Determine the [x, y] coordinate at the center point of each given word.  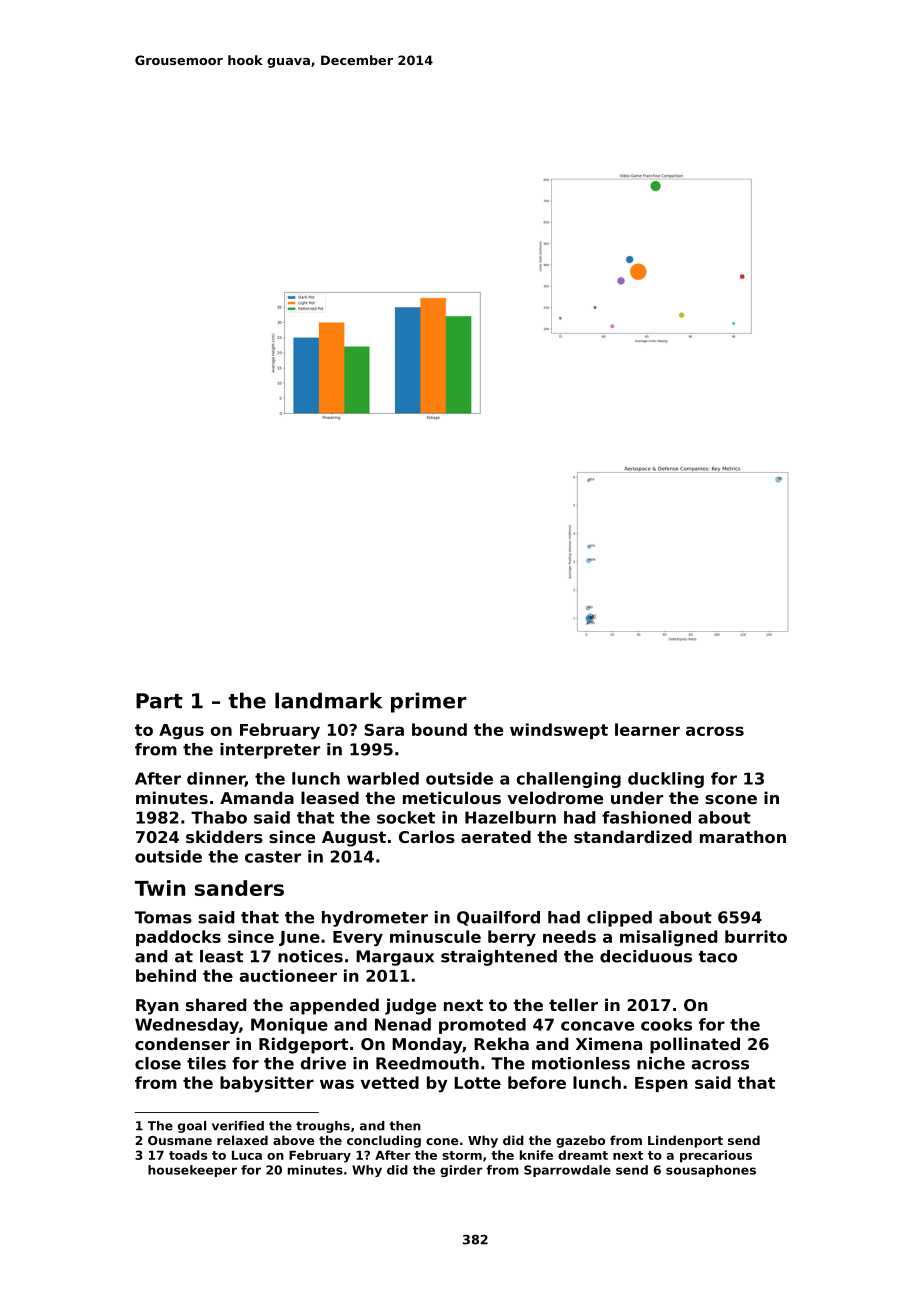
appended [334, 1006]
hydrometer [375, 919]
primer [429, 702]
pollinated [695, 1045]
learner [647, 729]
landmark [328, 700]
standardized [633, 836]
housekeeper [192, 1171]
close [158, 1063]
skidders [224, 836]
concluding [384, 1141]
